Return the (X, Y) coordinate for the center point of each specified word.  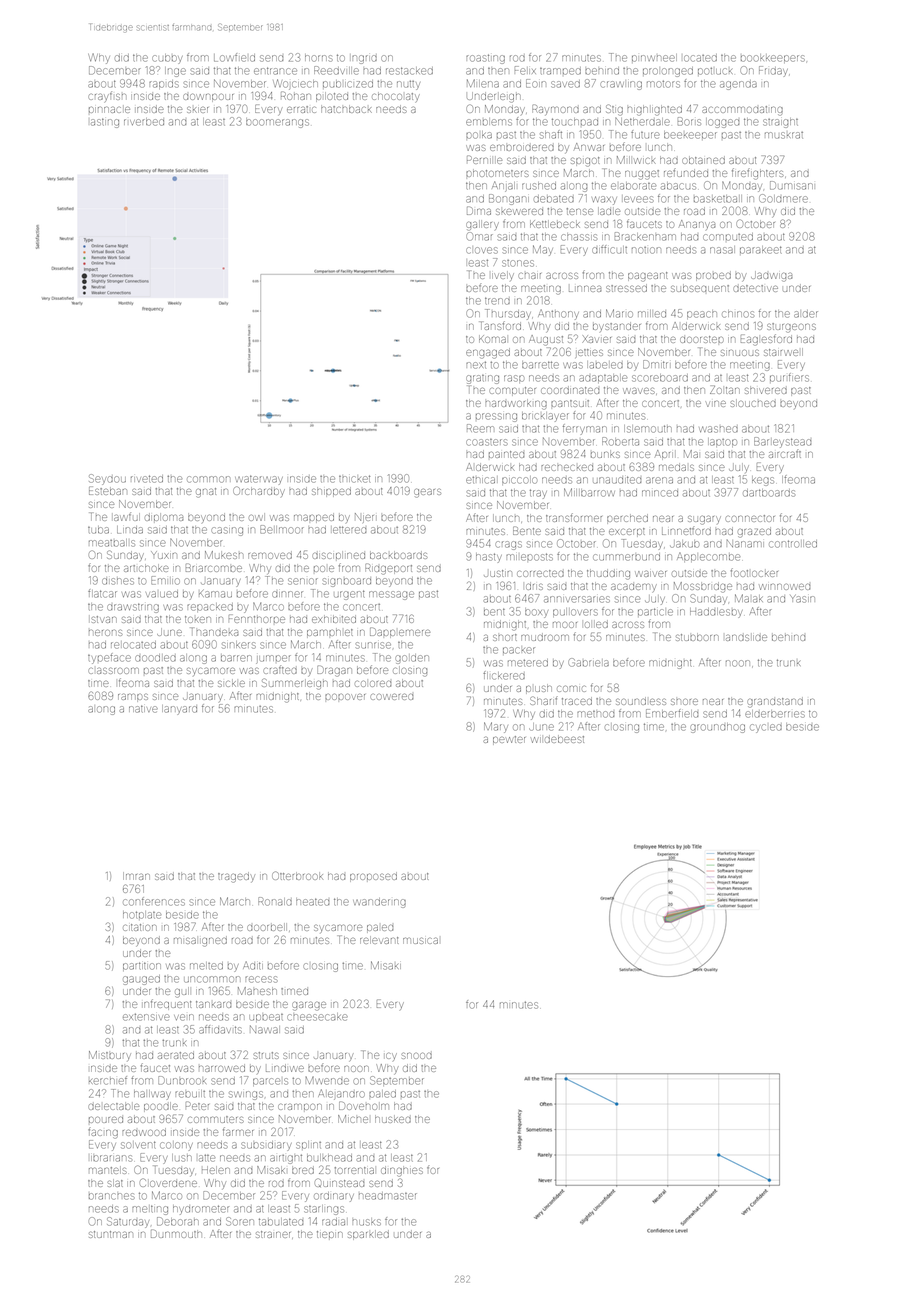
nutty (408, 85)
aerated (176, 1055)
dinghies (402, 1171)
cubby (167, 58)
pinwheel (654, 58)
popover (345, 697)
